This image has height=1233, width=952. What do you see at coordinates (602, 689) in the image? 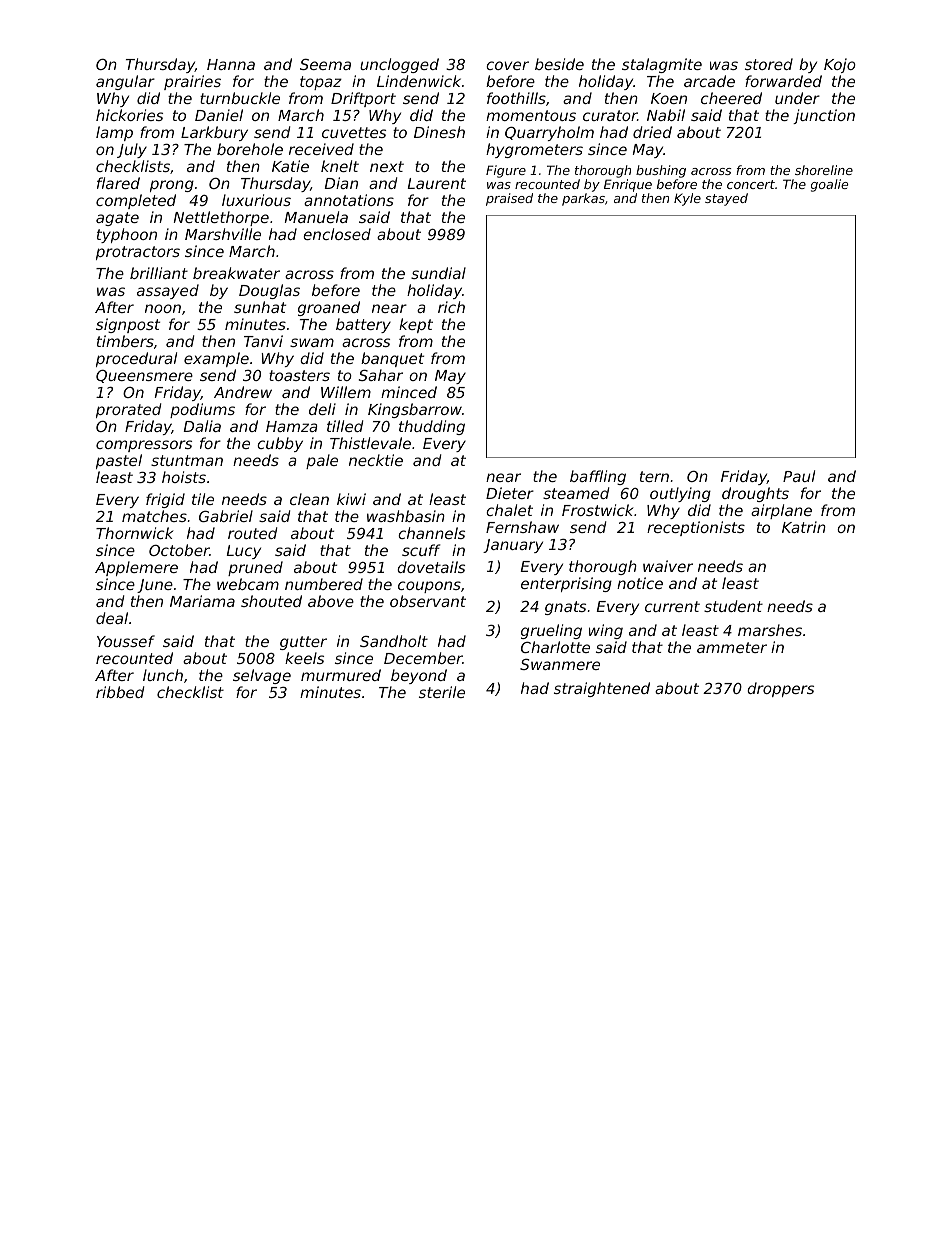
I see `straightened` at bounding box center [602, 689].
